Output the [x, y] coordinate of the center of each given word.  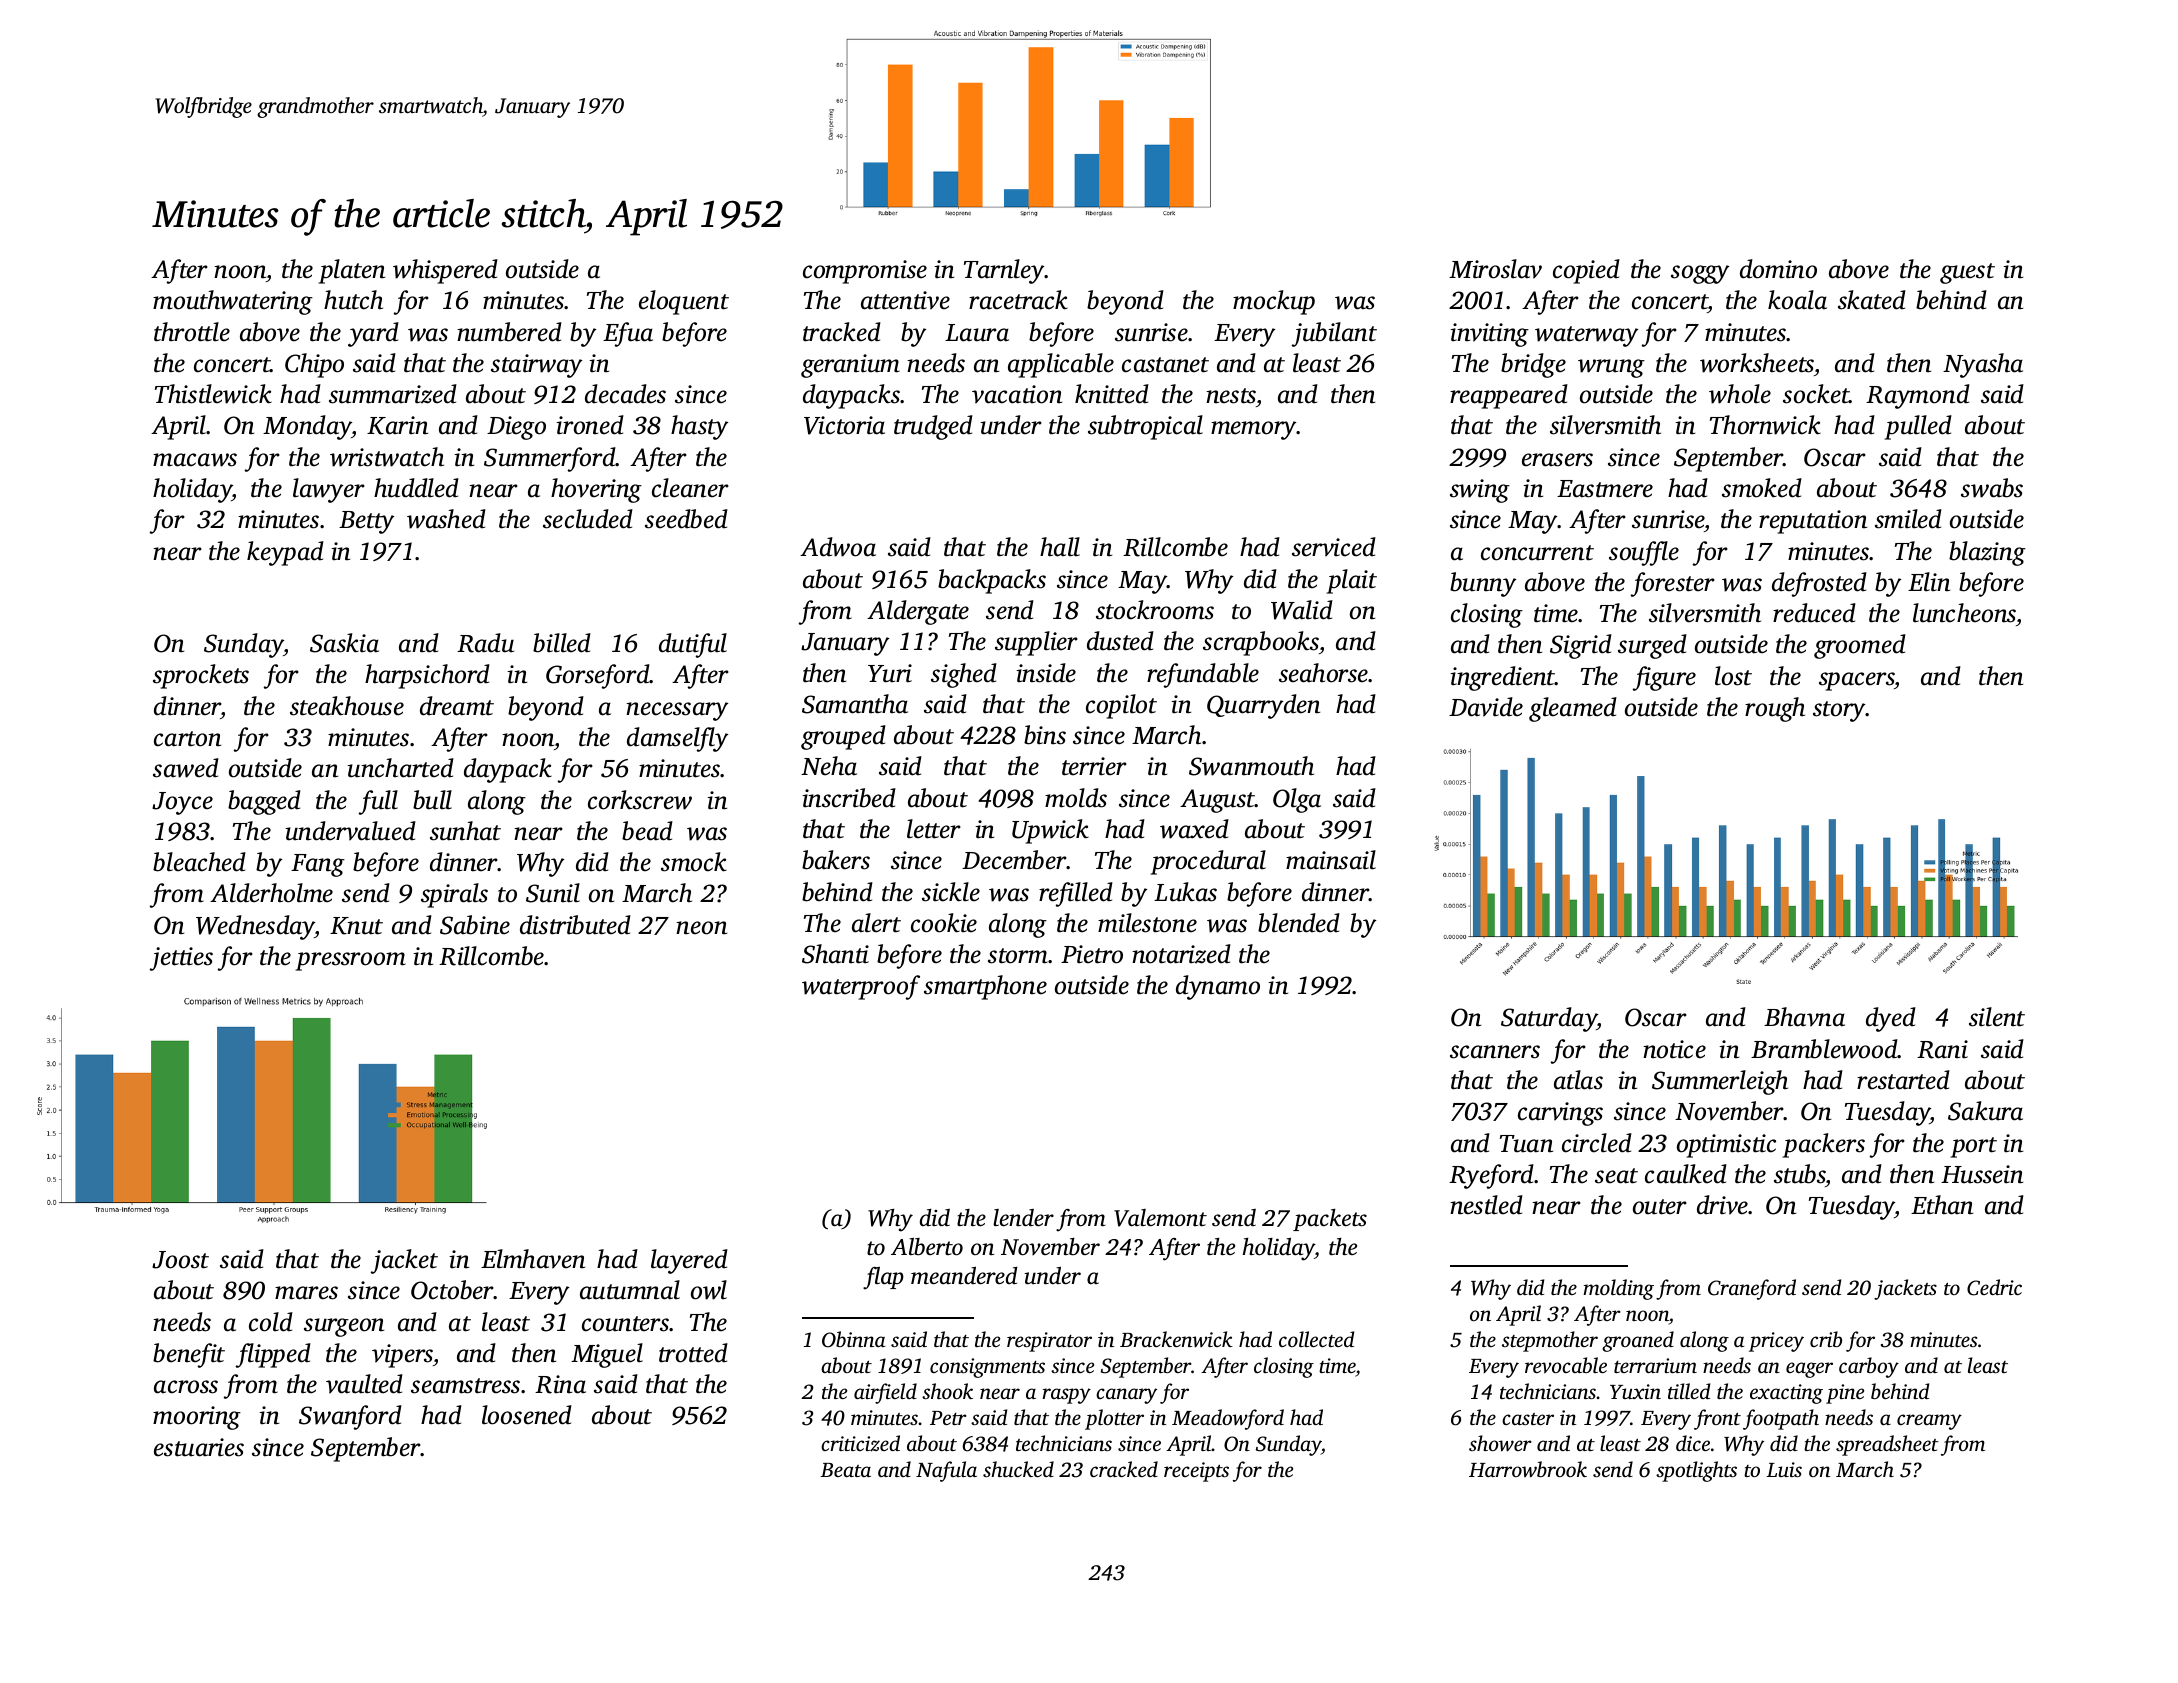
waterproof [861, 987]
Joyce [182, 803]
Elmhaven [533, 1259]
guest [1967, 273]
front [1717, 1419]
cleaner [690, 488]
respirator [1049, 1342]
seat [1616, 1176]
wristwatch [387, 457]
